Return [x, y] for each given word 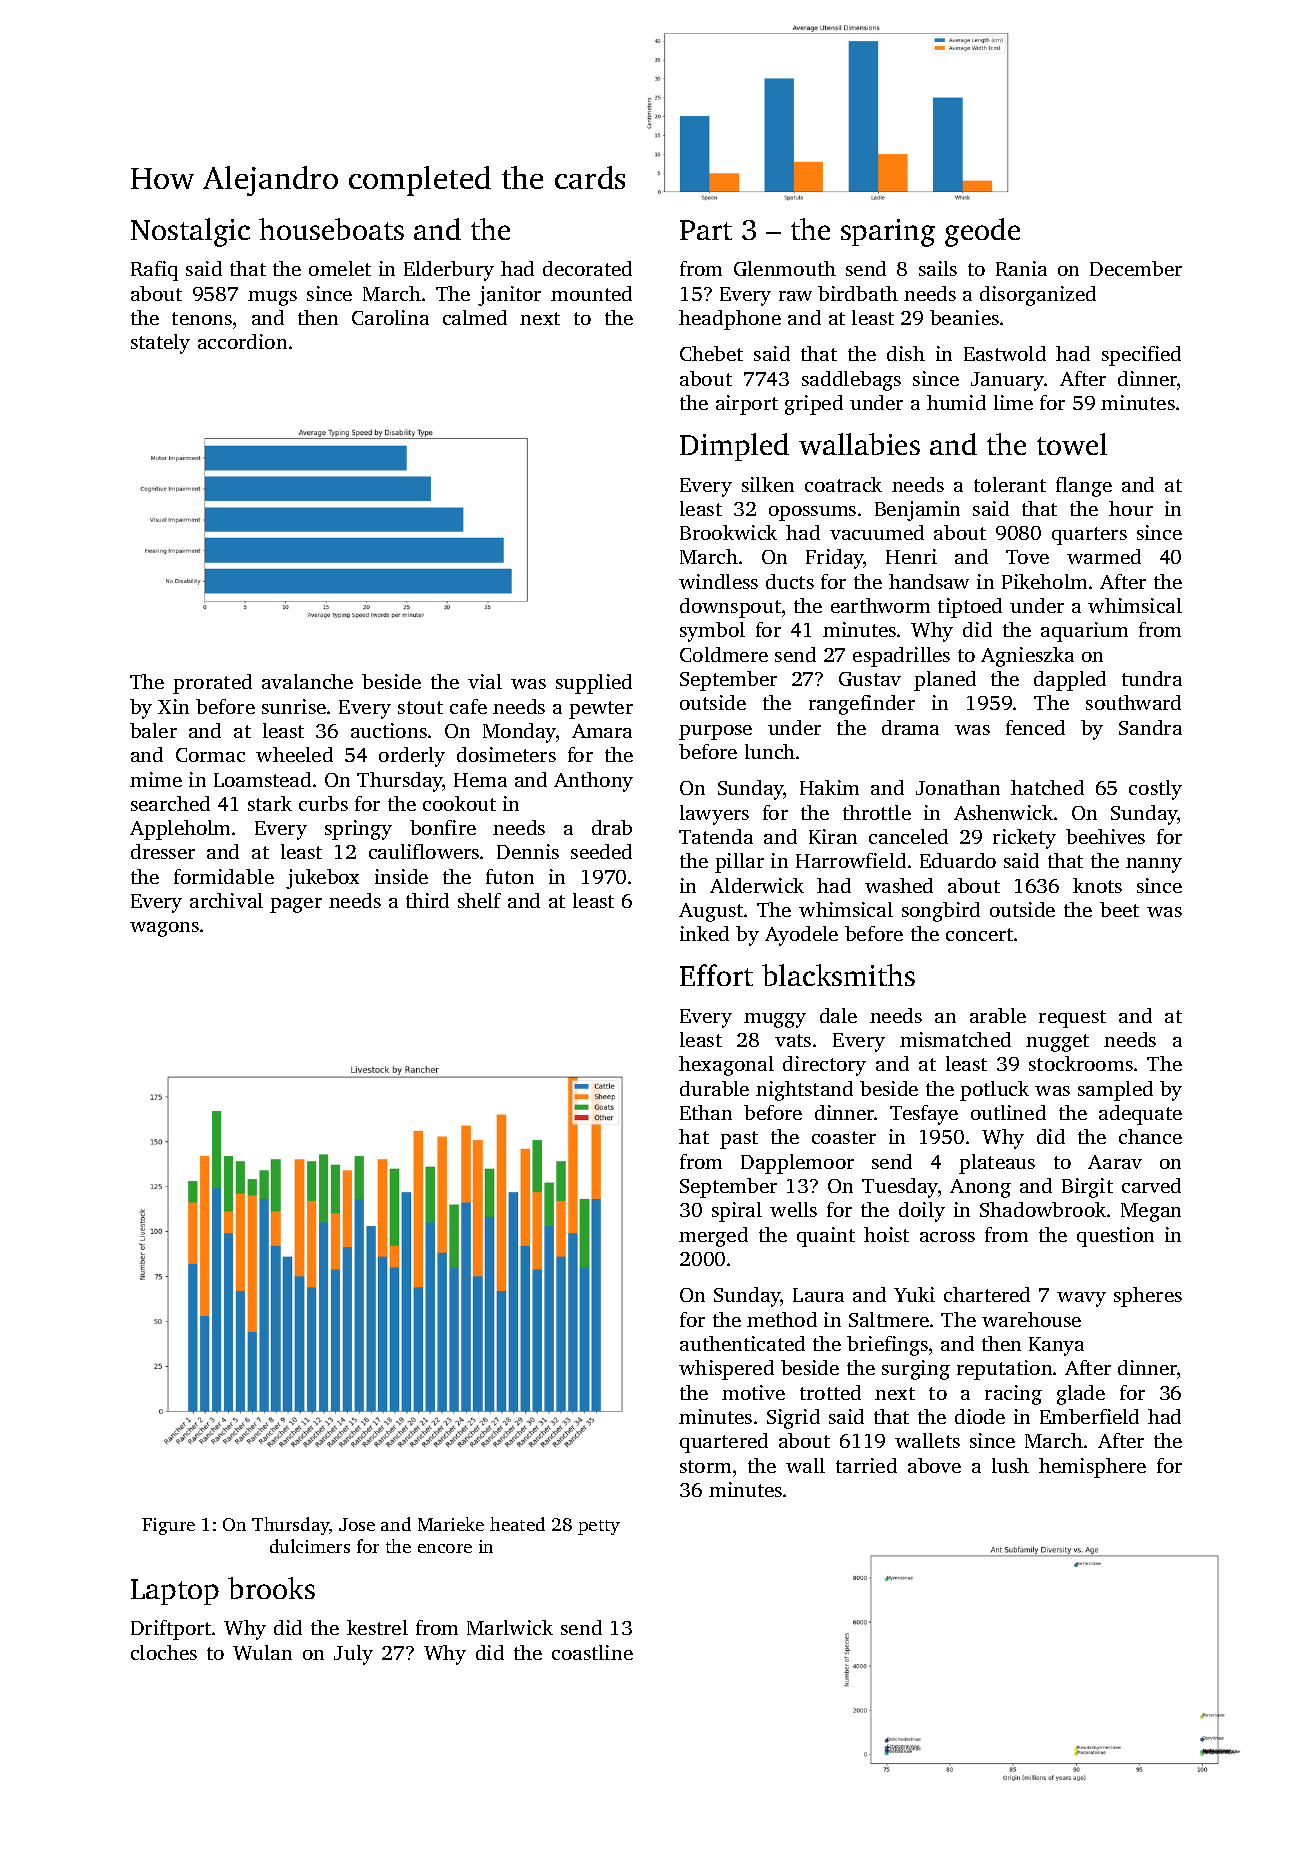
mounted [591, 293]
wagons [164, 929]
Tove [1027, 557]
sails [938, 268]
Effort [716, 975]
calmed [475, 317]
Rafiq [154, 271]
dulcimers [310, 1546]
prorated [212, 684]
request [1072, 1019]
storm [705, 1466]
